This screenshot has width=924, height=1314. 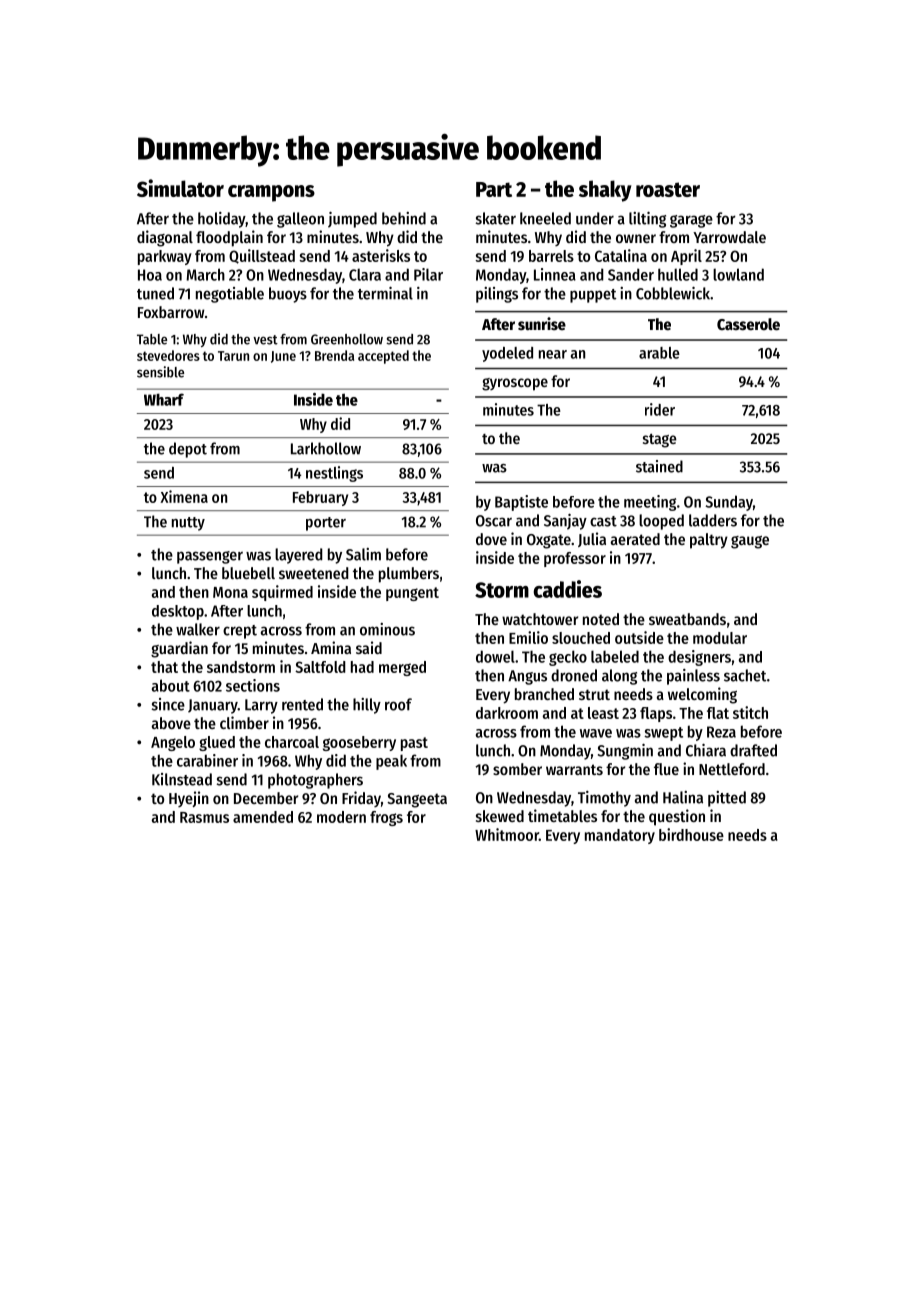 What do you see at coordinates (182, 779) in the screenshot?
I see `Kilnstead` at bounding box center [182, 779].
